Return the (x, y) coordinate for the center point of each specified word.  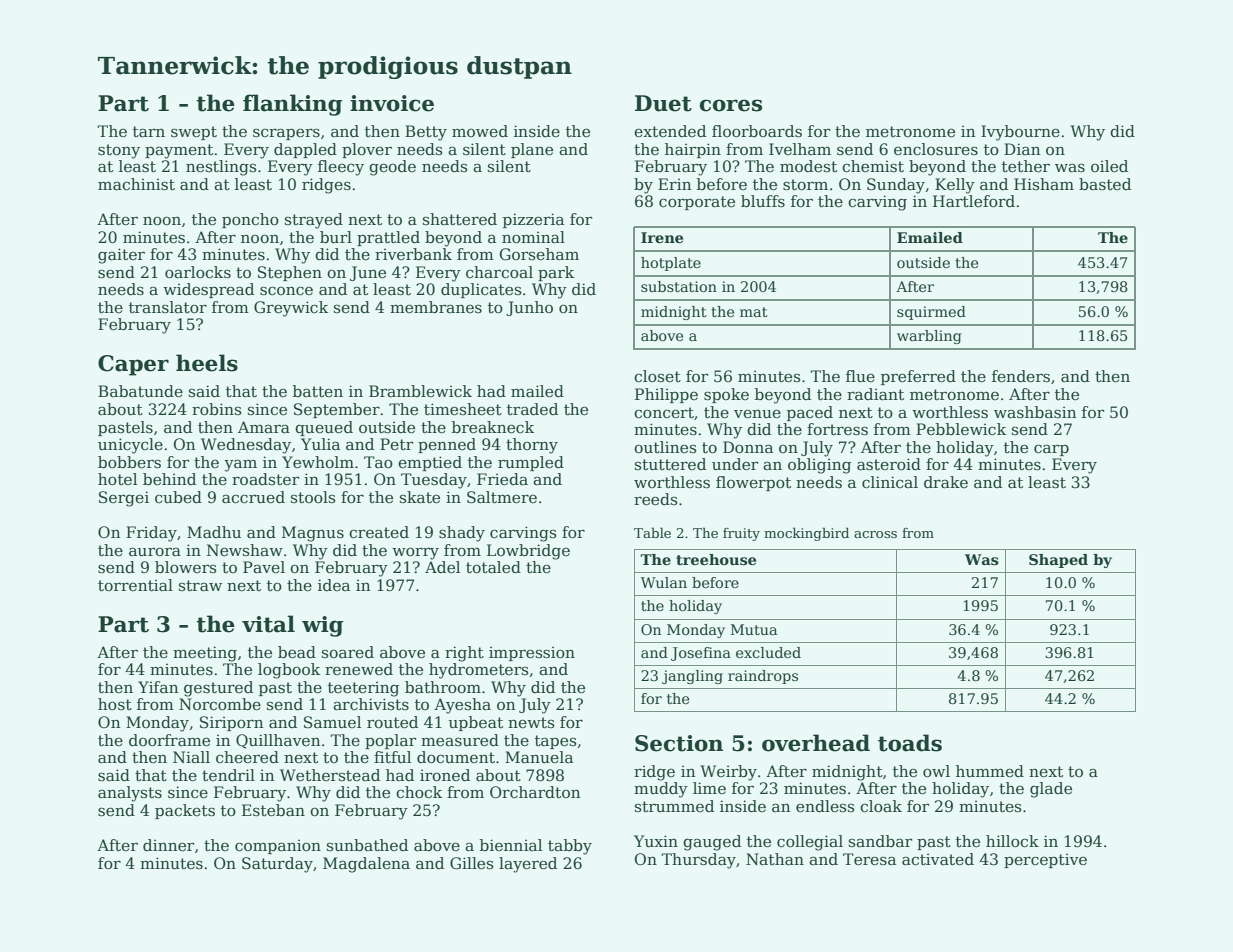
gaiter (121, 256)
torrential (135, 585)
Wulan (664, 582)
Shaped (1058, 561)
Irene (662, 237)
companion (278, 846)
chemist (873, 166)
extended (670, 131)
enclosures (936, 149)
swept (194, 133)
